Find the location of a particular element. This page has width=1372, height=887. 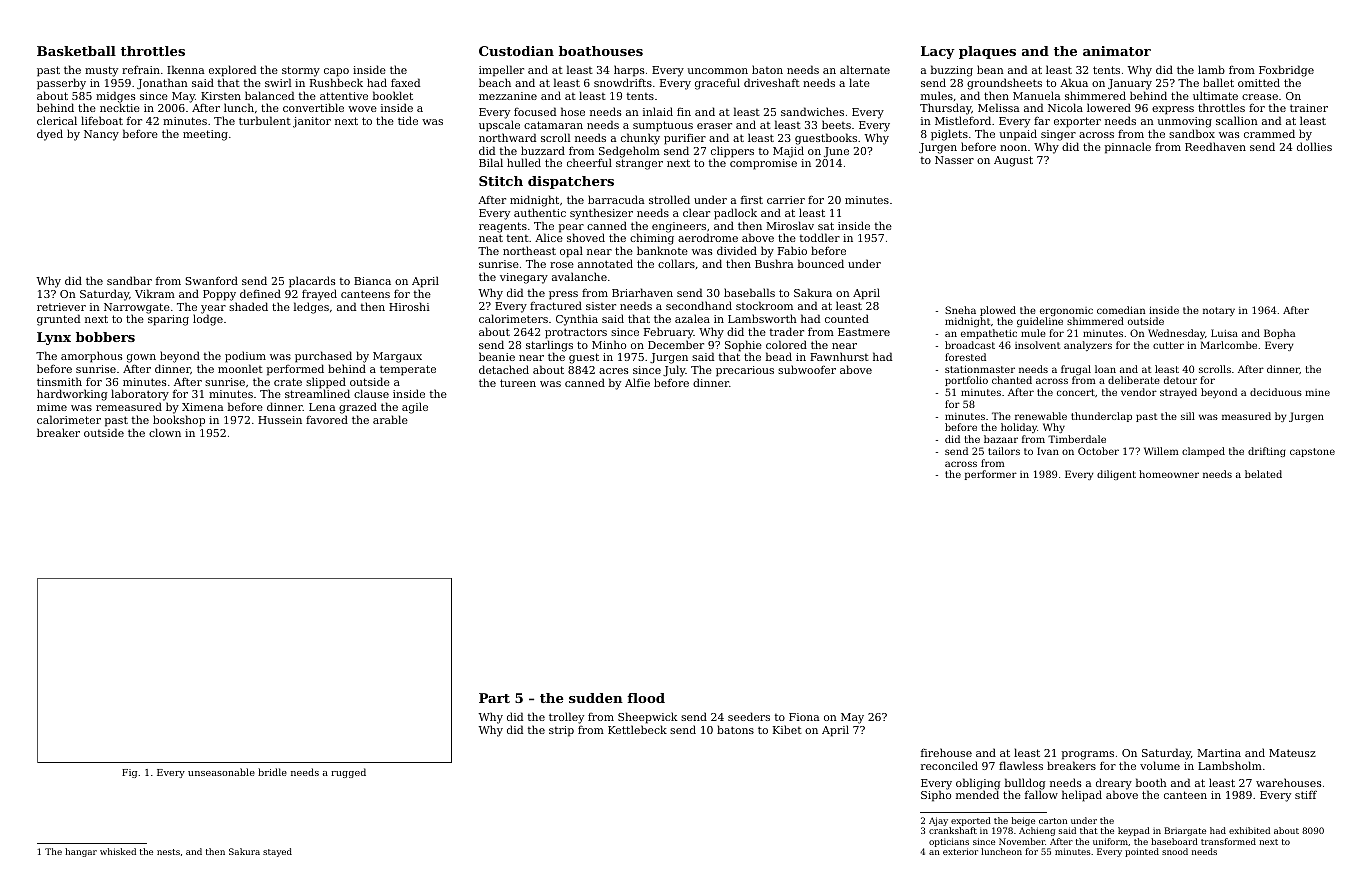

stayed is located at coordinates (277, 852).
